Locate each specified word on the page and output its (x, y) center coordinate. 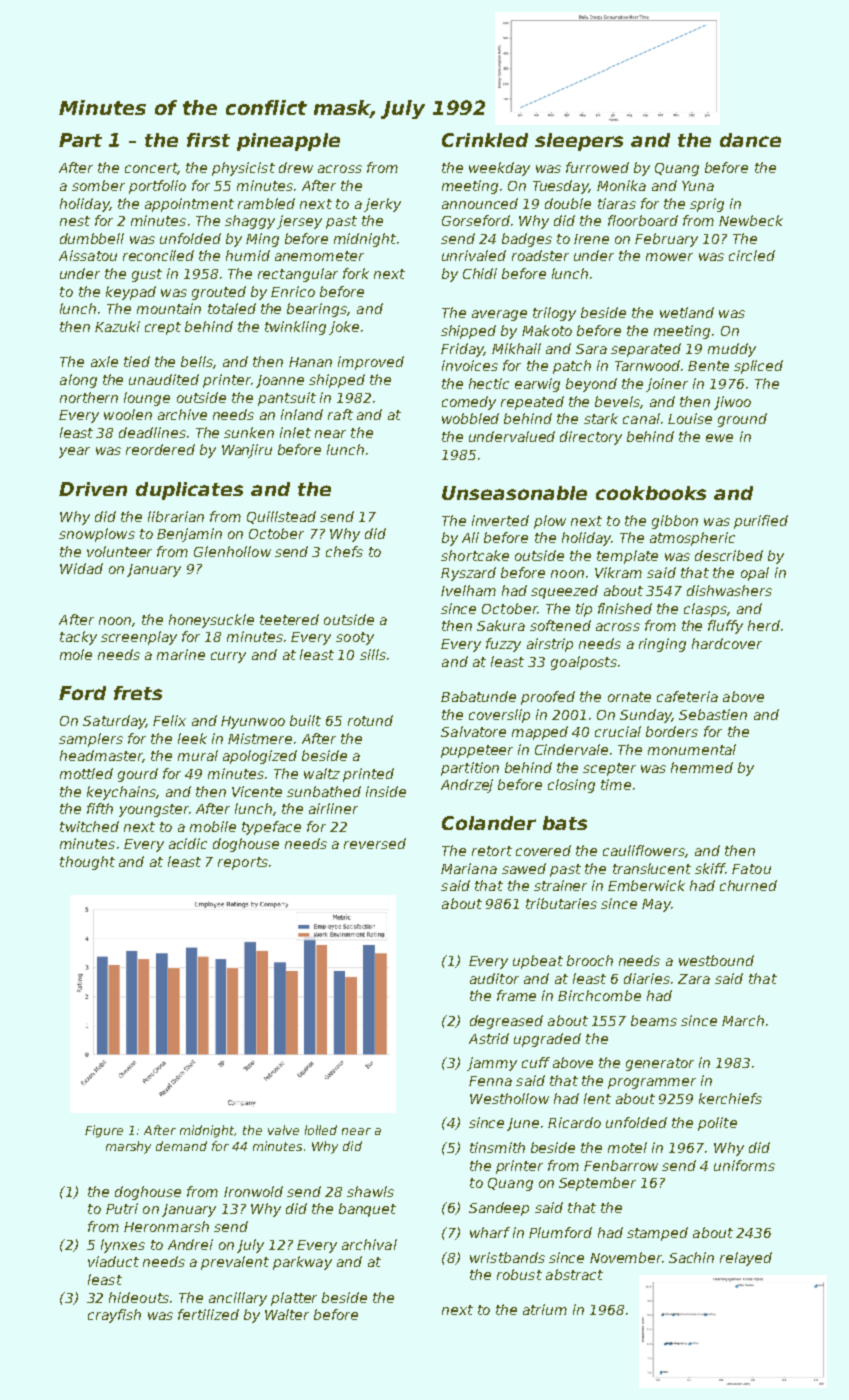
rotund (370, 720)
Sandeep (499, 1209)
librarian (176, 516)
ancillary (238, 1299)
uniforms (744, 1165)
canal (641, 418)
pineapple (288, 142)
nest (75, 221)
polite (717, 1124)
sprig (707, 205)
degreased (506, 1022)
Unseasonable (514, 493)
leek (192, 738)
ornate (629, 697)
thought (87, 863)
